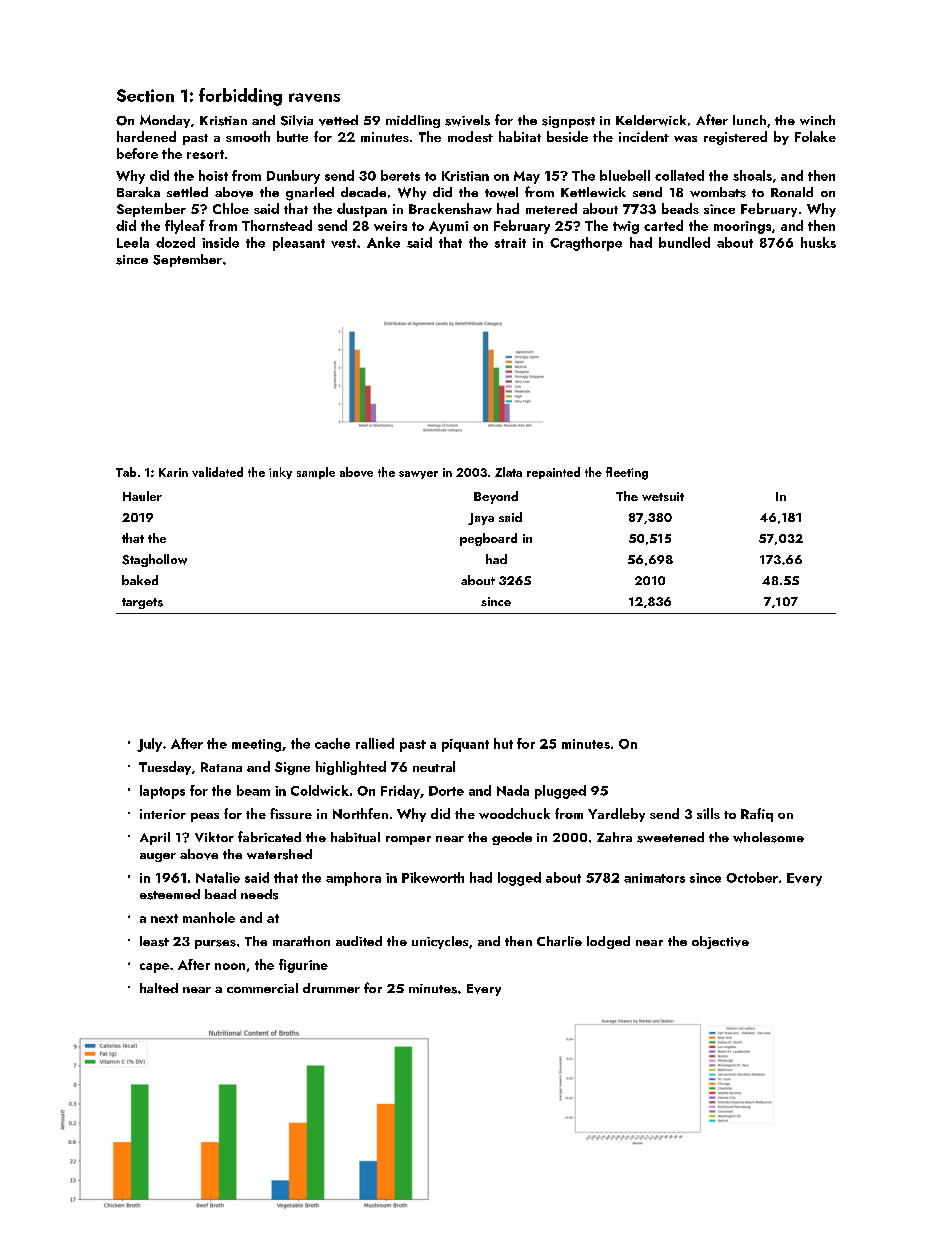  I want to click on Leela, so click(133, 242).
